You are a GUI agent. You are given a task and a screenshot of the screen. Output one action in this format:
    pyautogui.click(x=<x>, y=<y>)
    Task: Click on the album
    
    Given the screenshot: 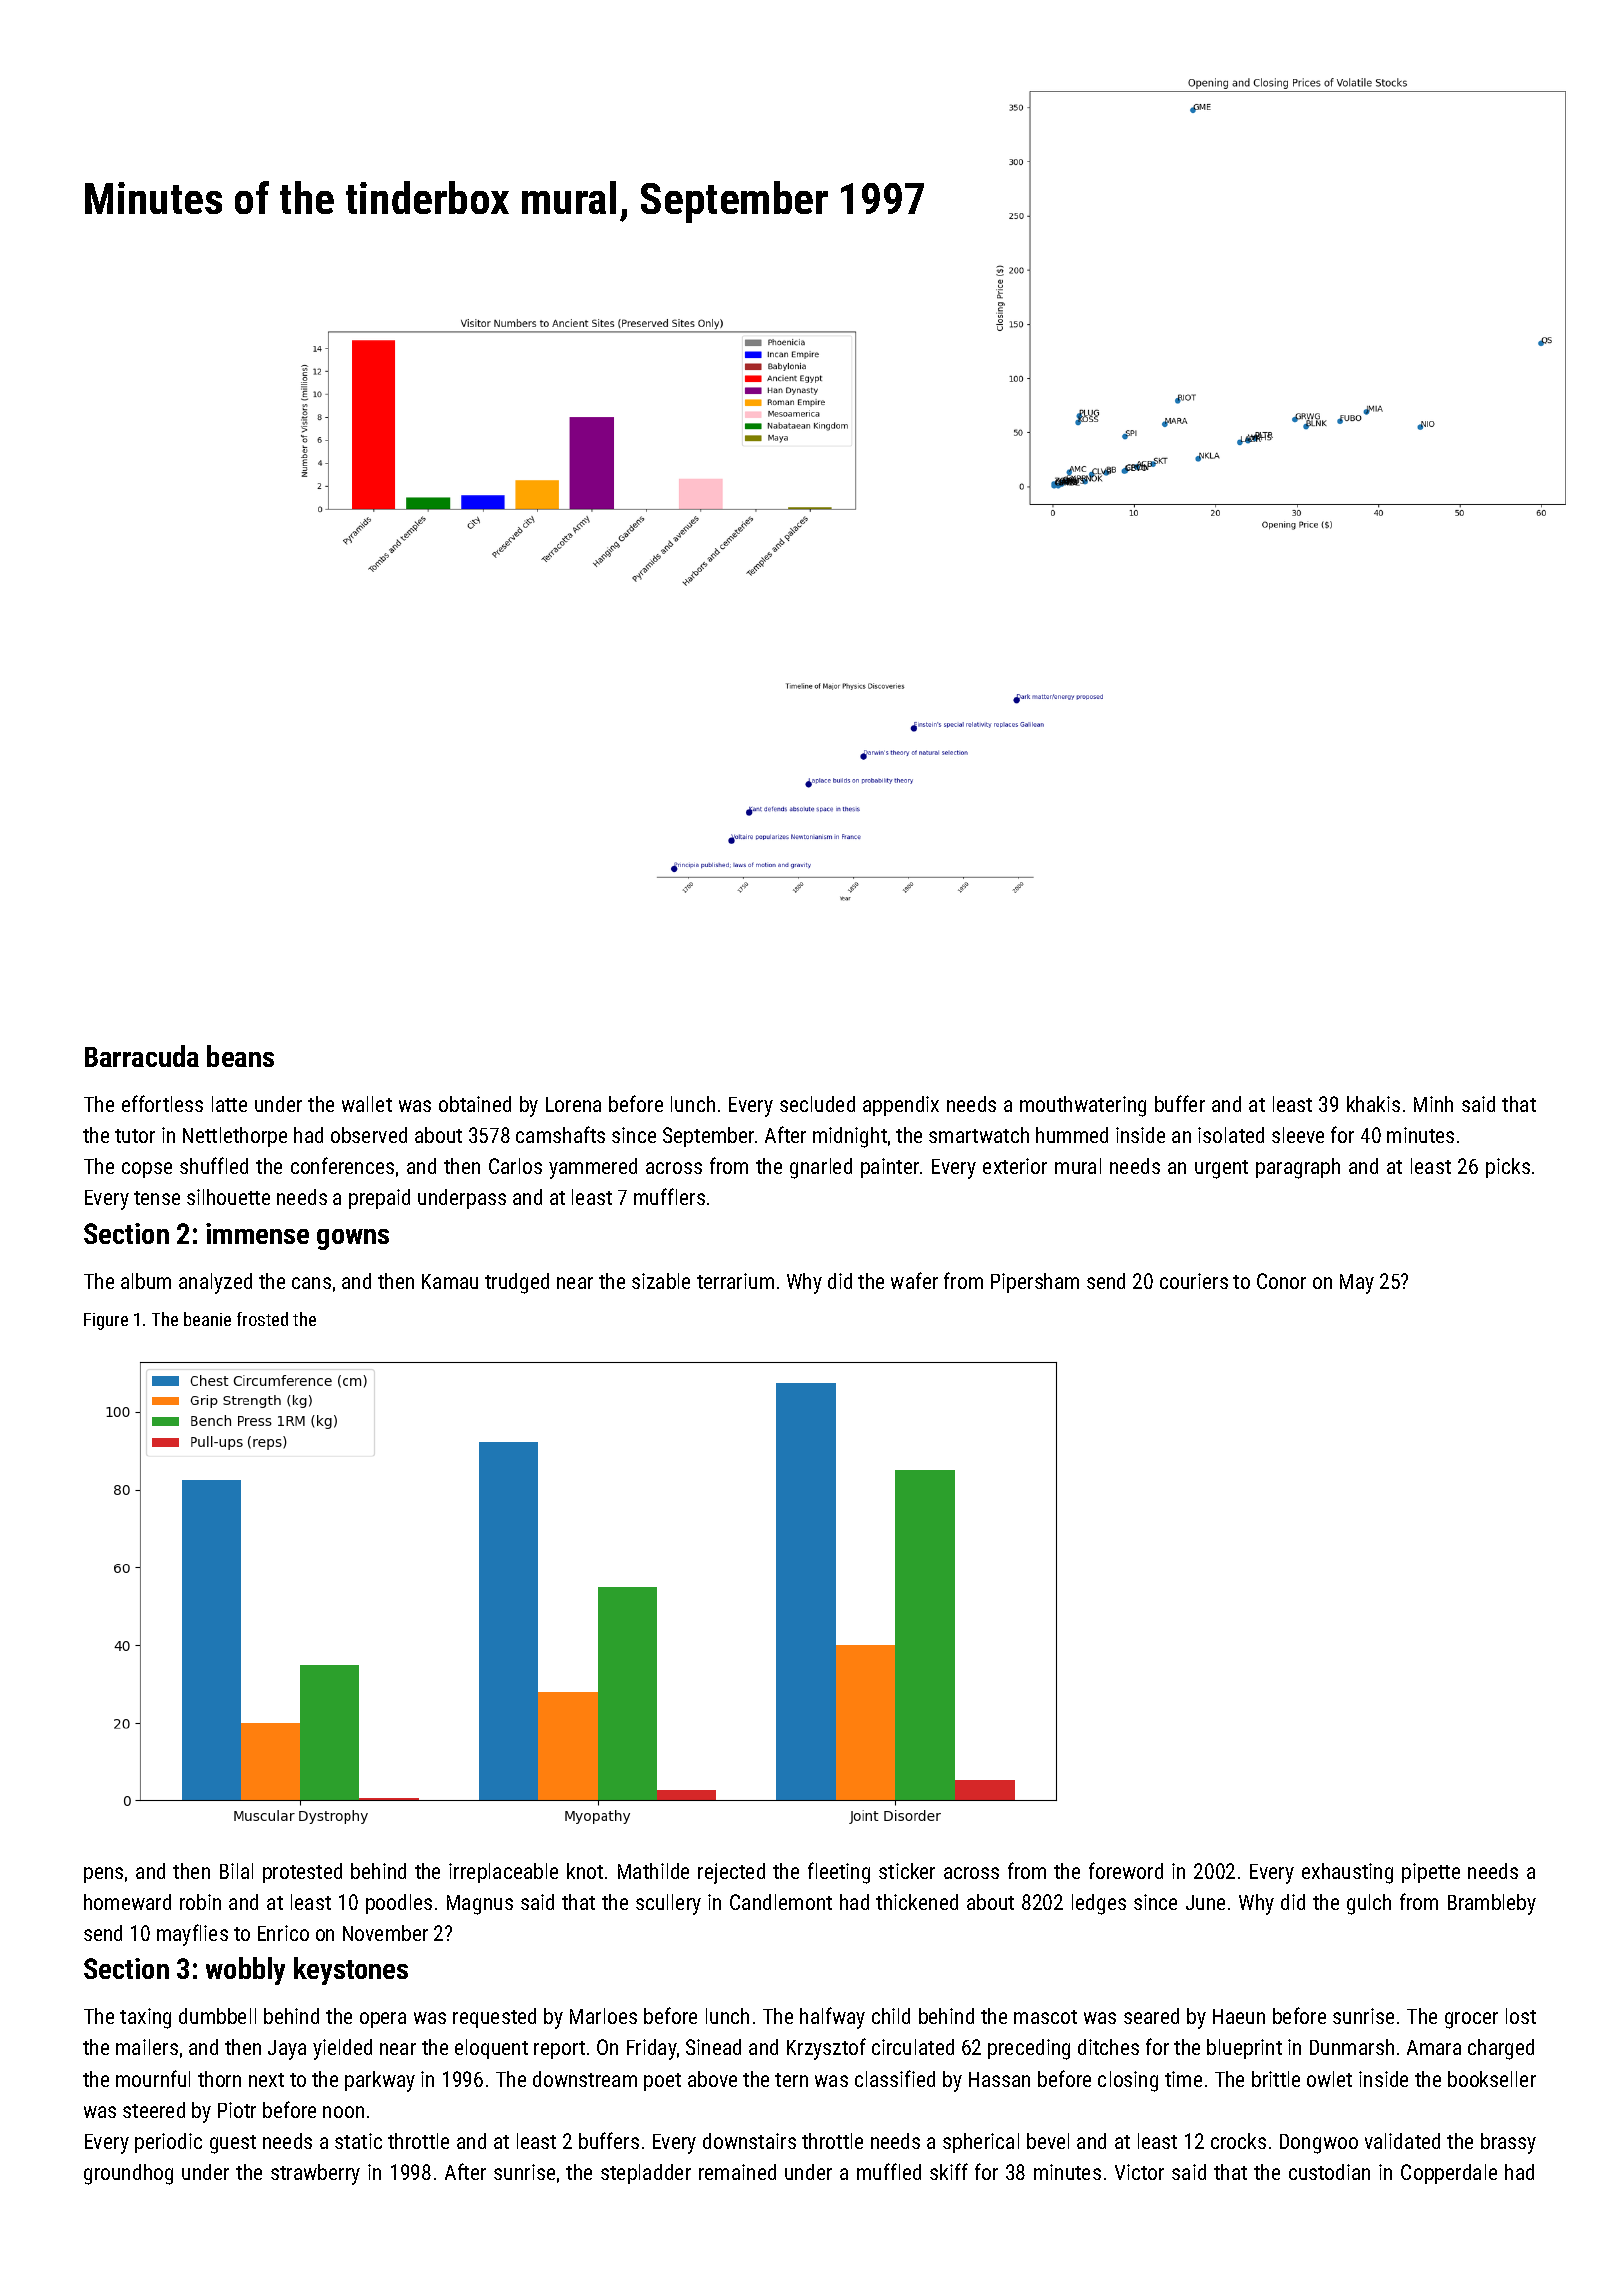 What is the action you would take?
    pyautogui.click(x=146, y=1281)
